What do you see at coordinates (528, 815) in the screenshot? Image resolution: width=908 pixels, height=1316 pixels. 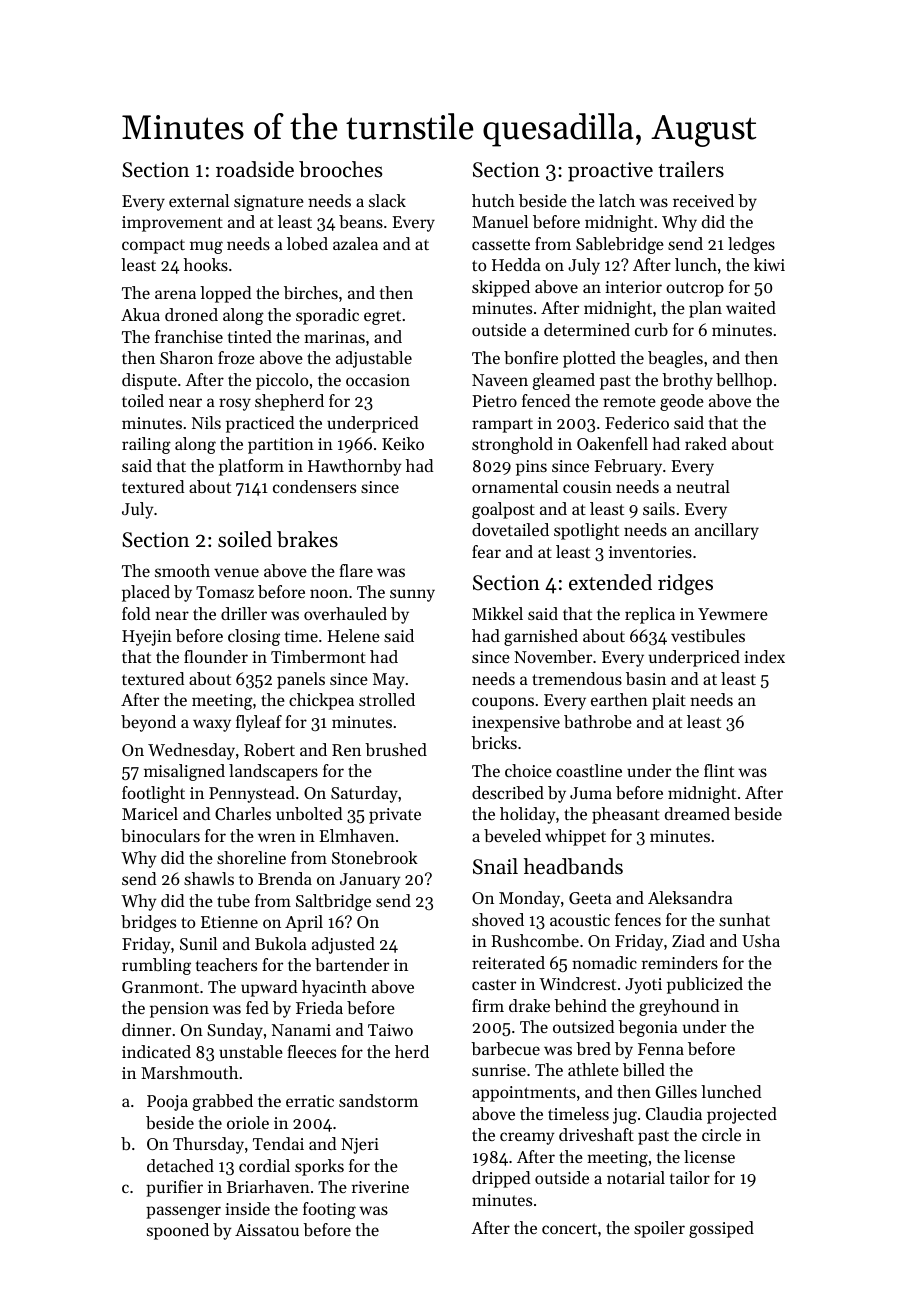 I see `holiday` at bounding box center [528, 815].
